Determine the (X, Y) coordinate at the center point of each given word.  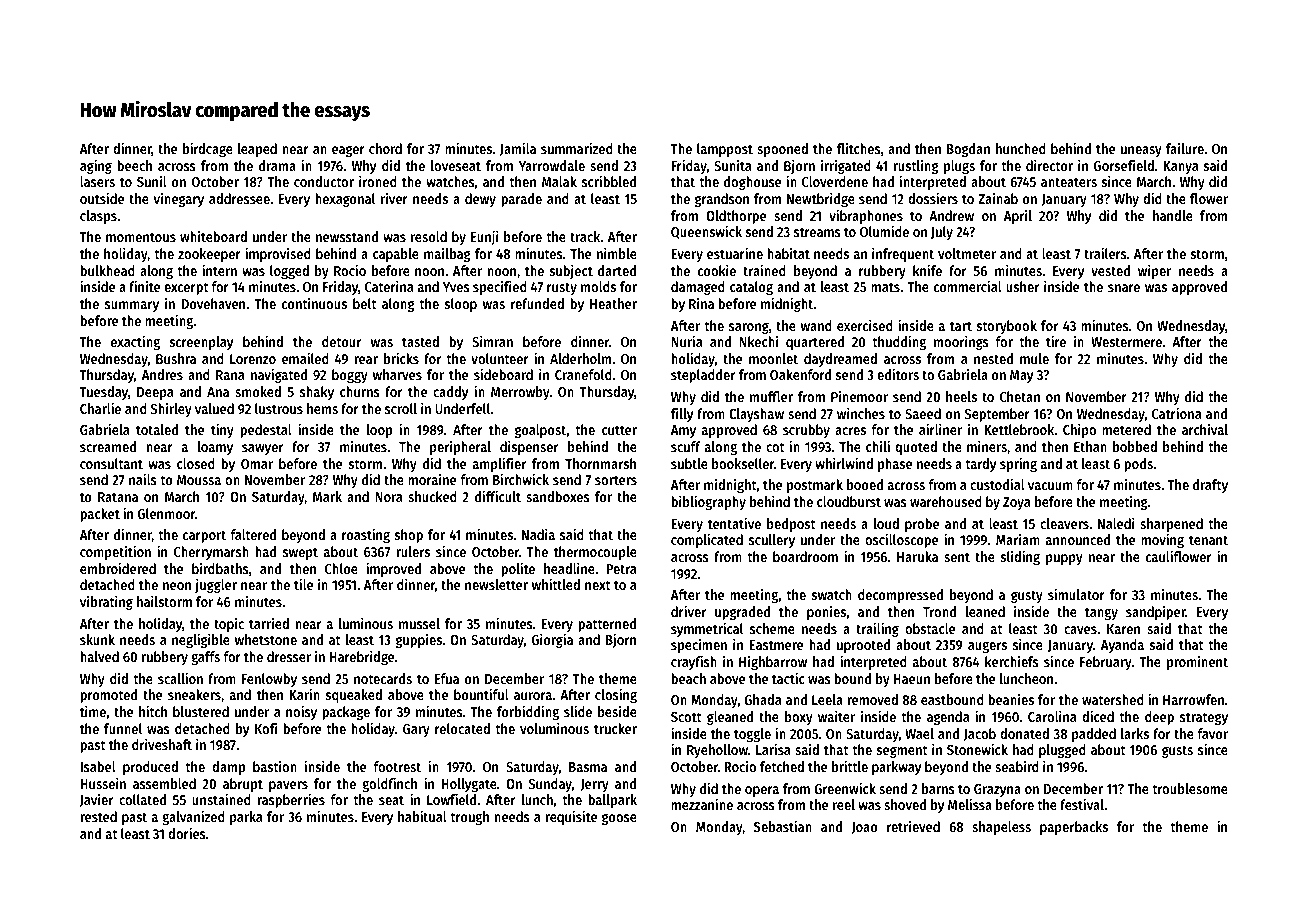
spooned (782, 150)
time (93, 711)
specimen (699, 645)
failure (1185, 148)
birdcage (208, 149)
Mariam (1018, 539)
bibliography (708, 502)
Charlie (100, 408)
